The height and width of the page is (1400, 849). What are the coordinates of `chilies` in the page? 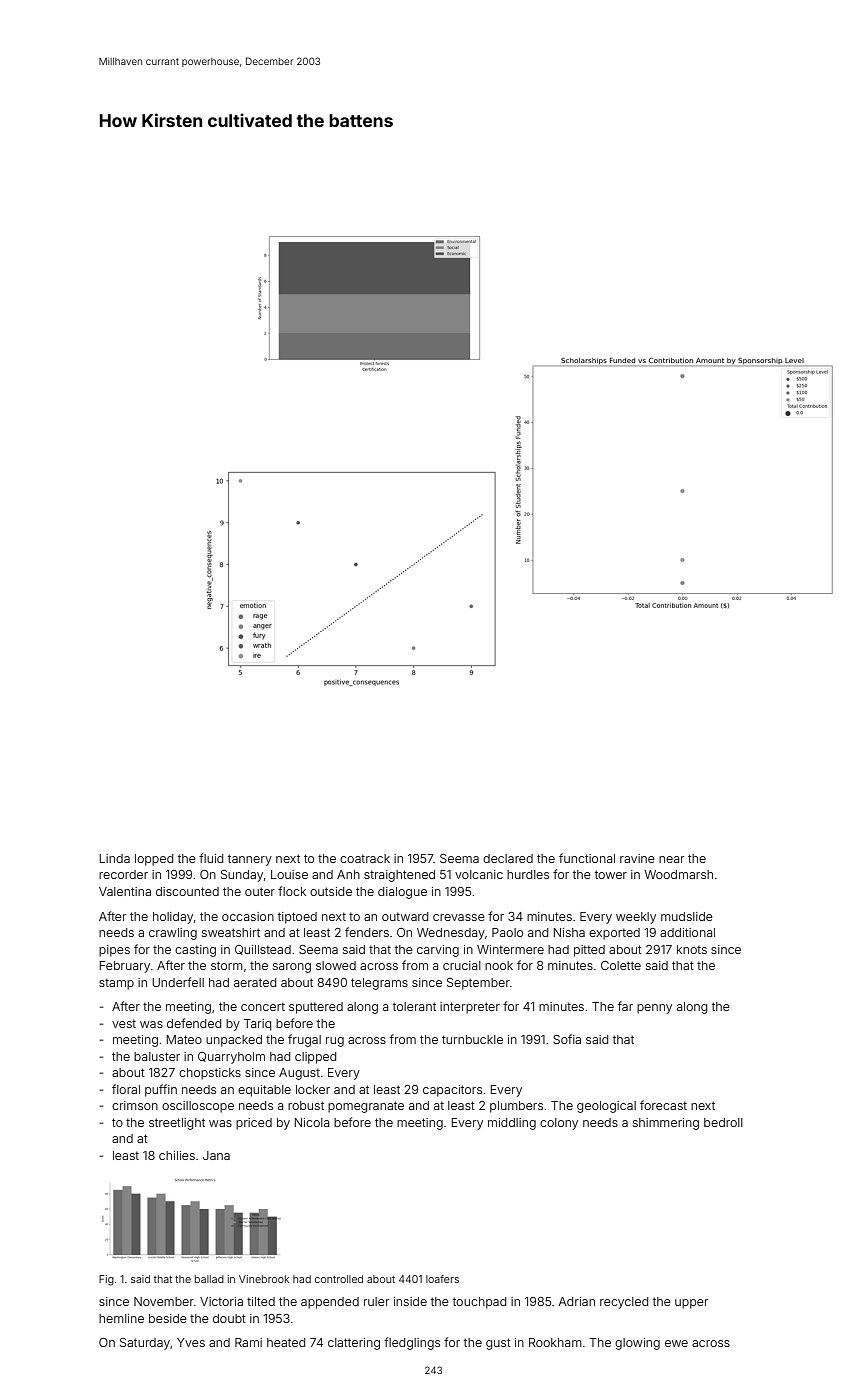 It's located at (177, 1155).
